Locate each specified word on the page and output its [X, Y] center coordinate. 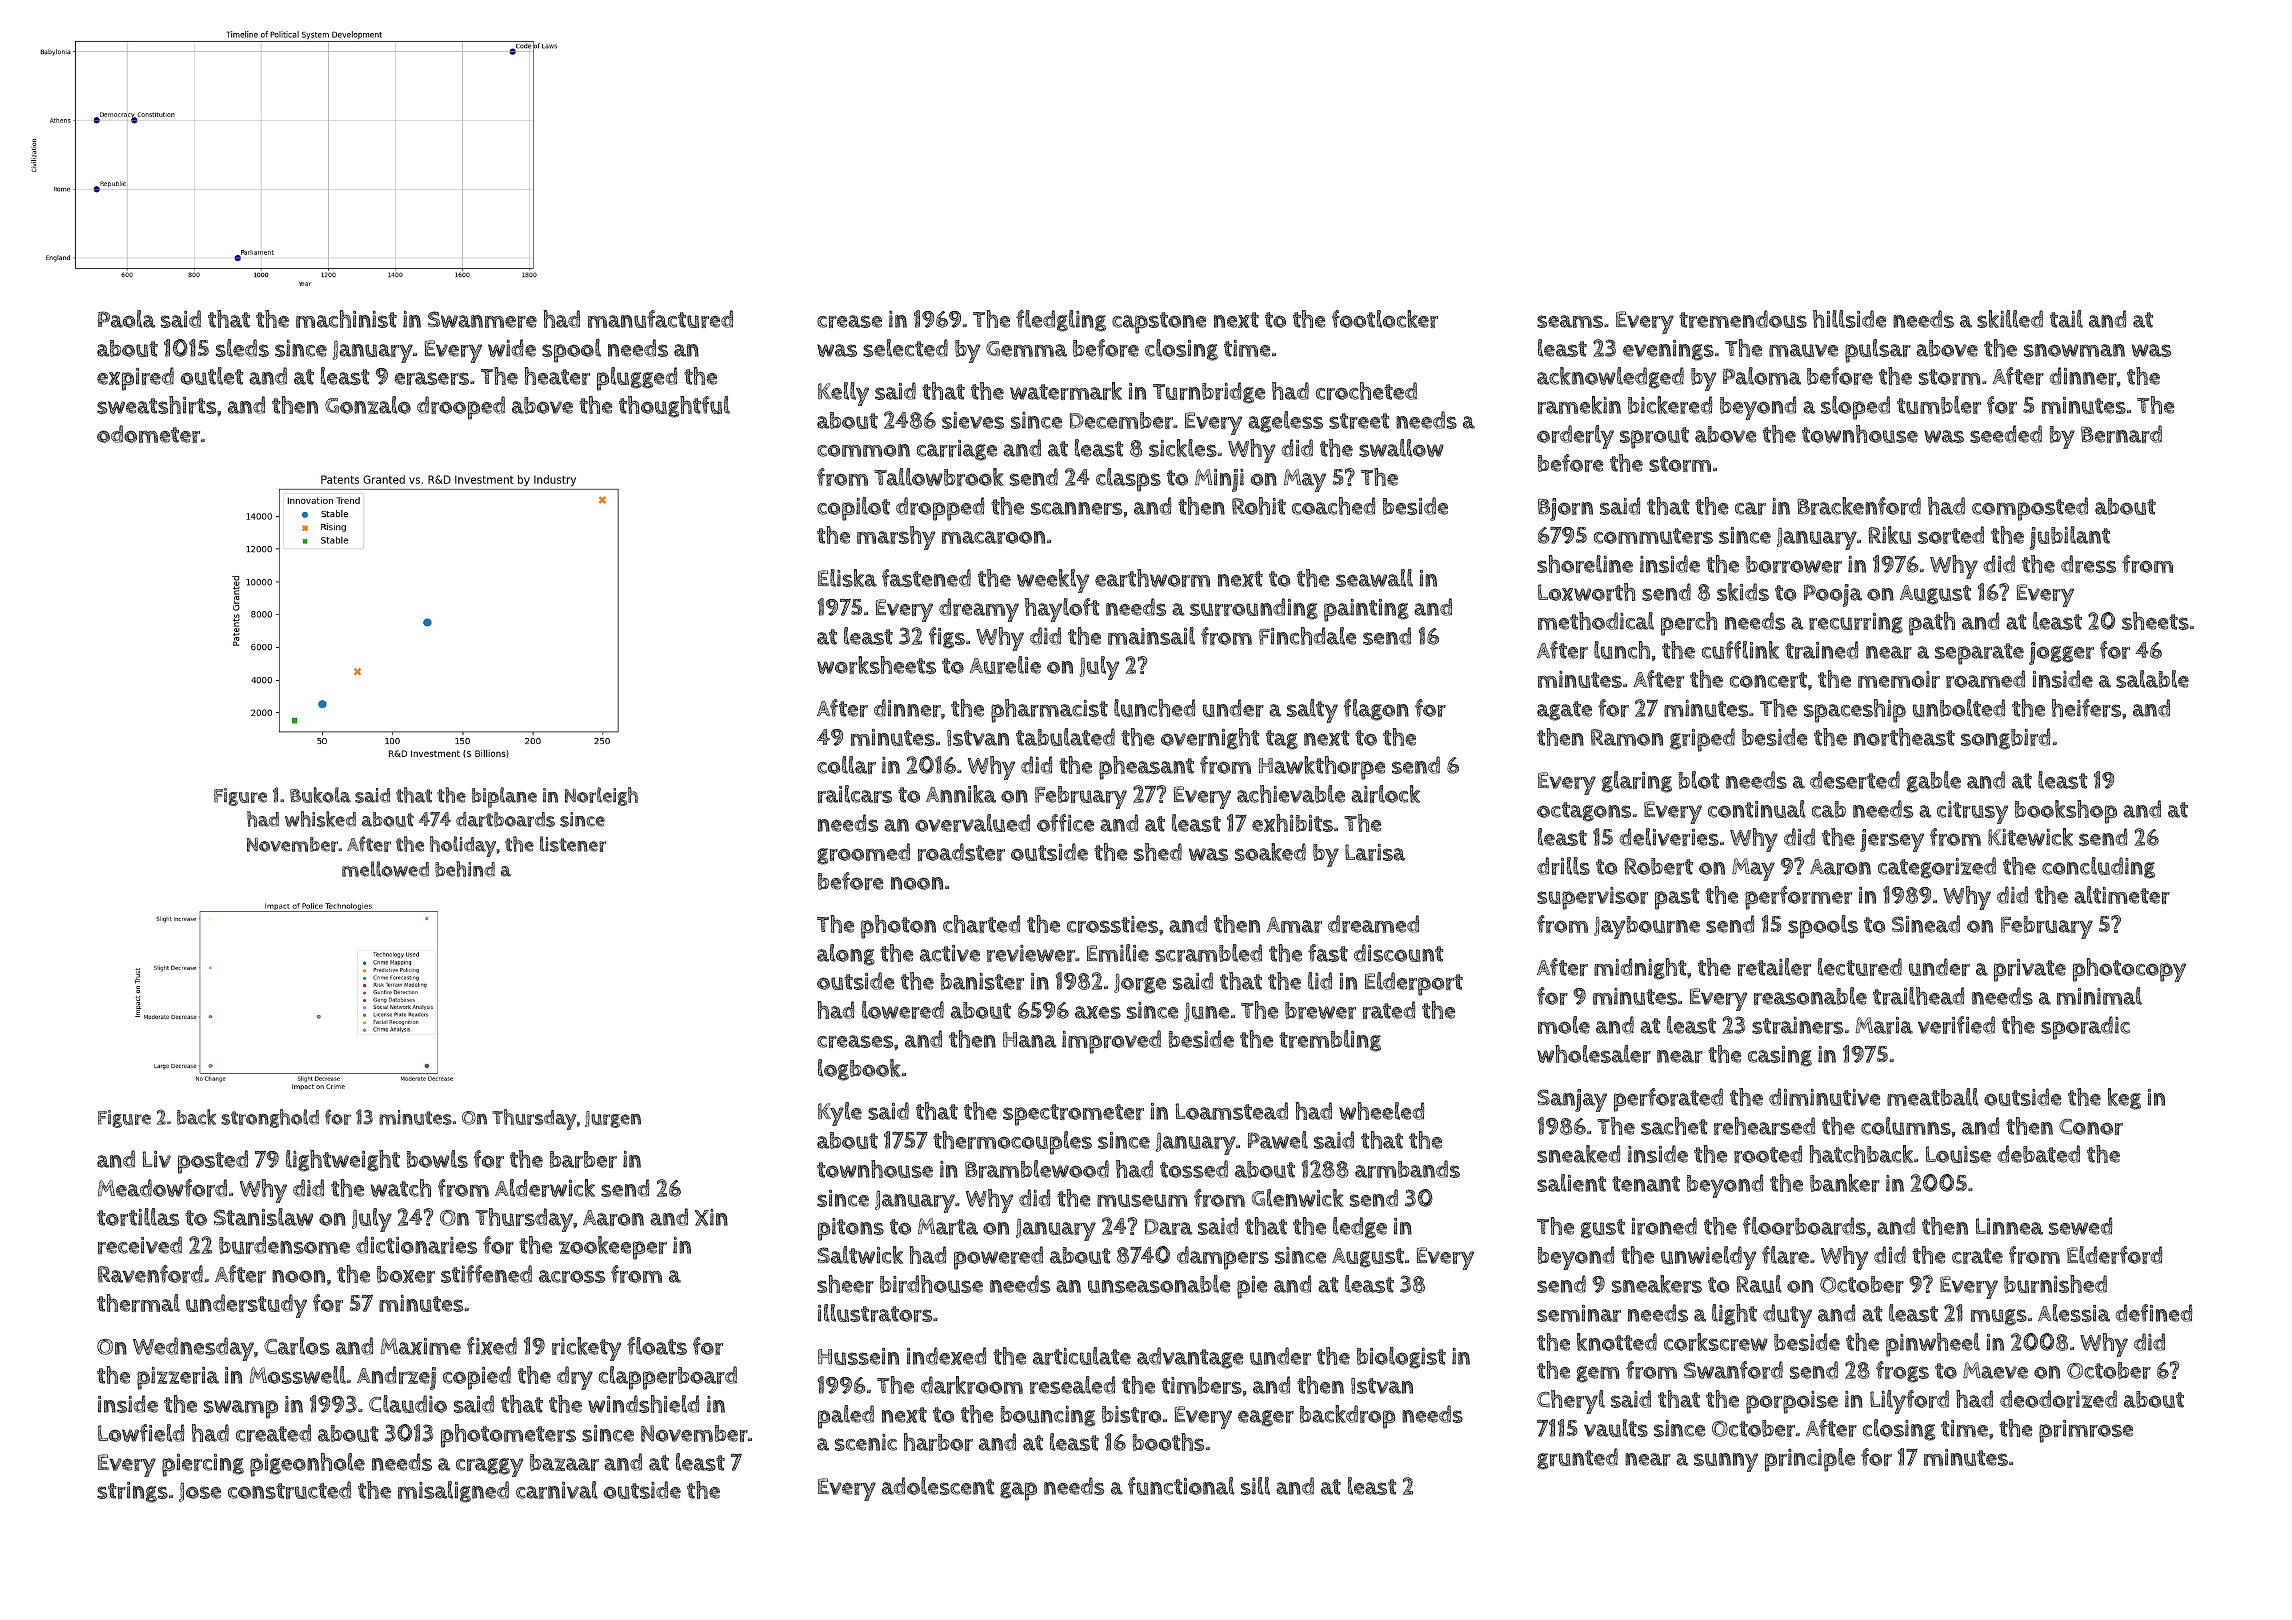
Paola [126, 319]
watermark [1066, 391]
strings [132, 1492]
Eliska [847, 578]
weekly [1053, 581]
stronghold [270, 1118]
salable [2152, 679]
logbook [859, 1070]
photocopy [2129, 970]
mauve [1803, 350]
